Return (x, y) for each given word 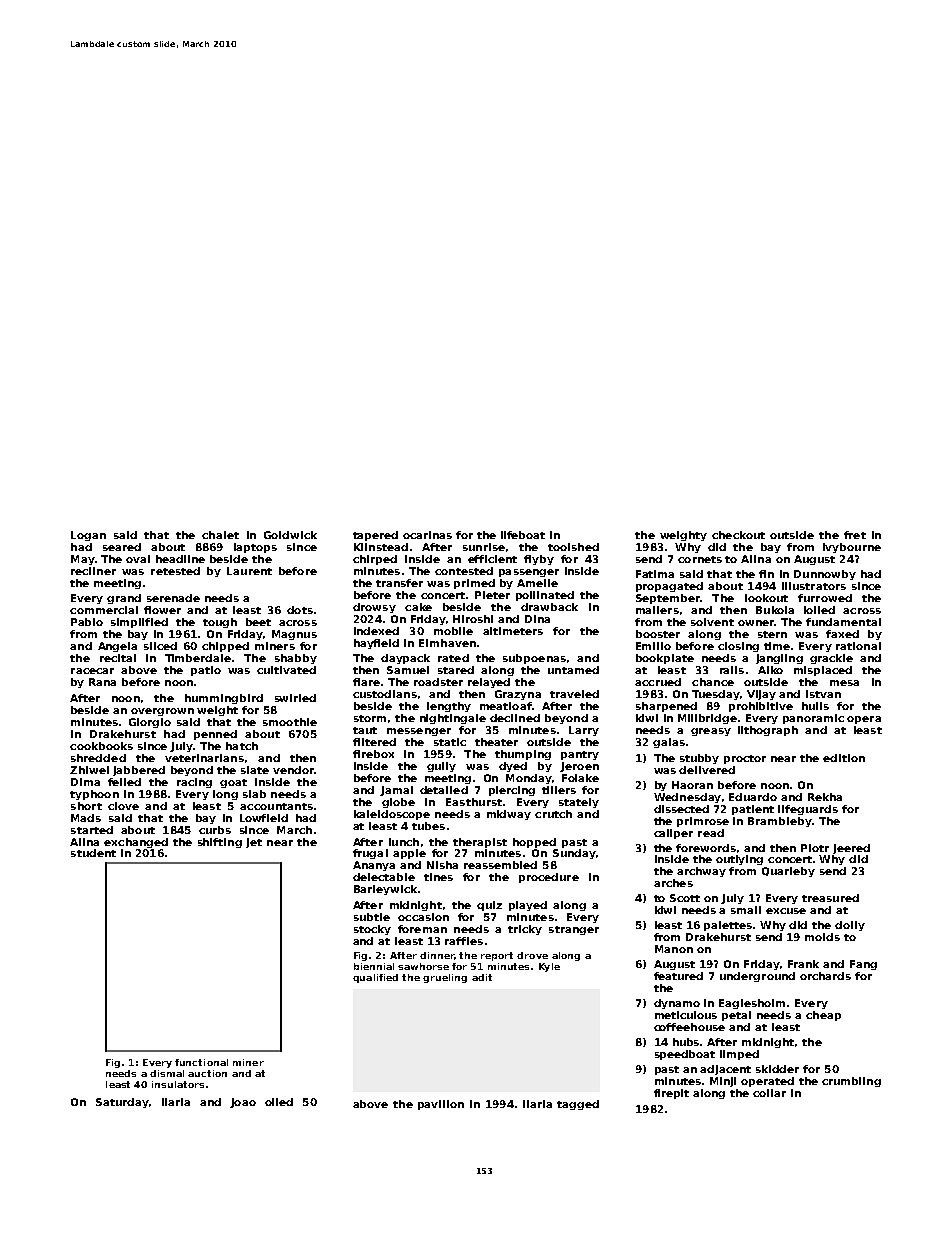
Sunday (574, 854)
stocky (372, 930)
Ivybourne (852, 548)
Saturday (122, 1103)
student (93, 853)
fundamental (843, 622)
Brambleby (780, 822)
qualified (375, 978)
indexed (376, 631)
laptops (255, 548)
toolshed (573, 547)
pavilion (441, 1105)
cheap (823, 1016)
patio (206, 671)
